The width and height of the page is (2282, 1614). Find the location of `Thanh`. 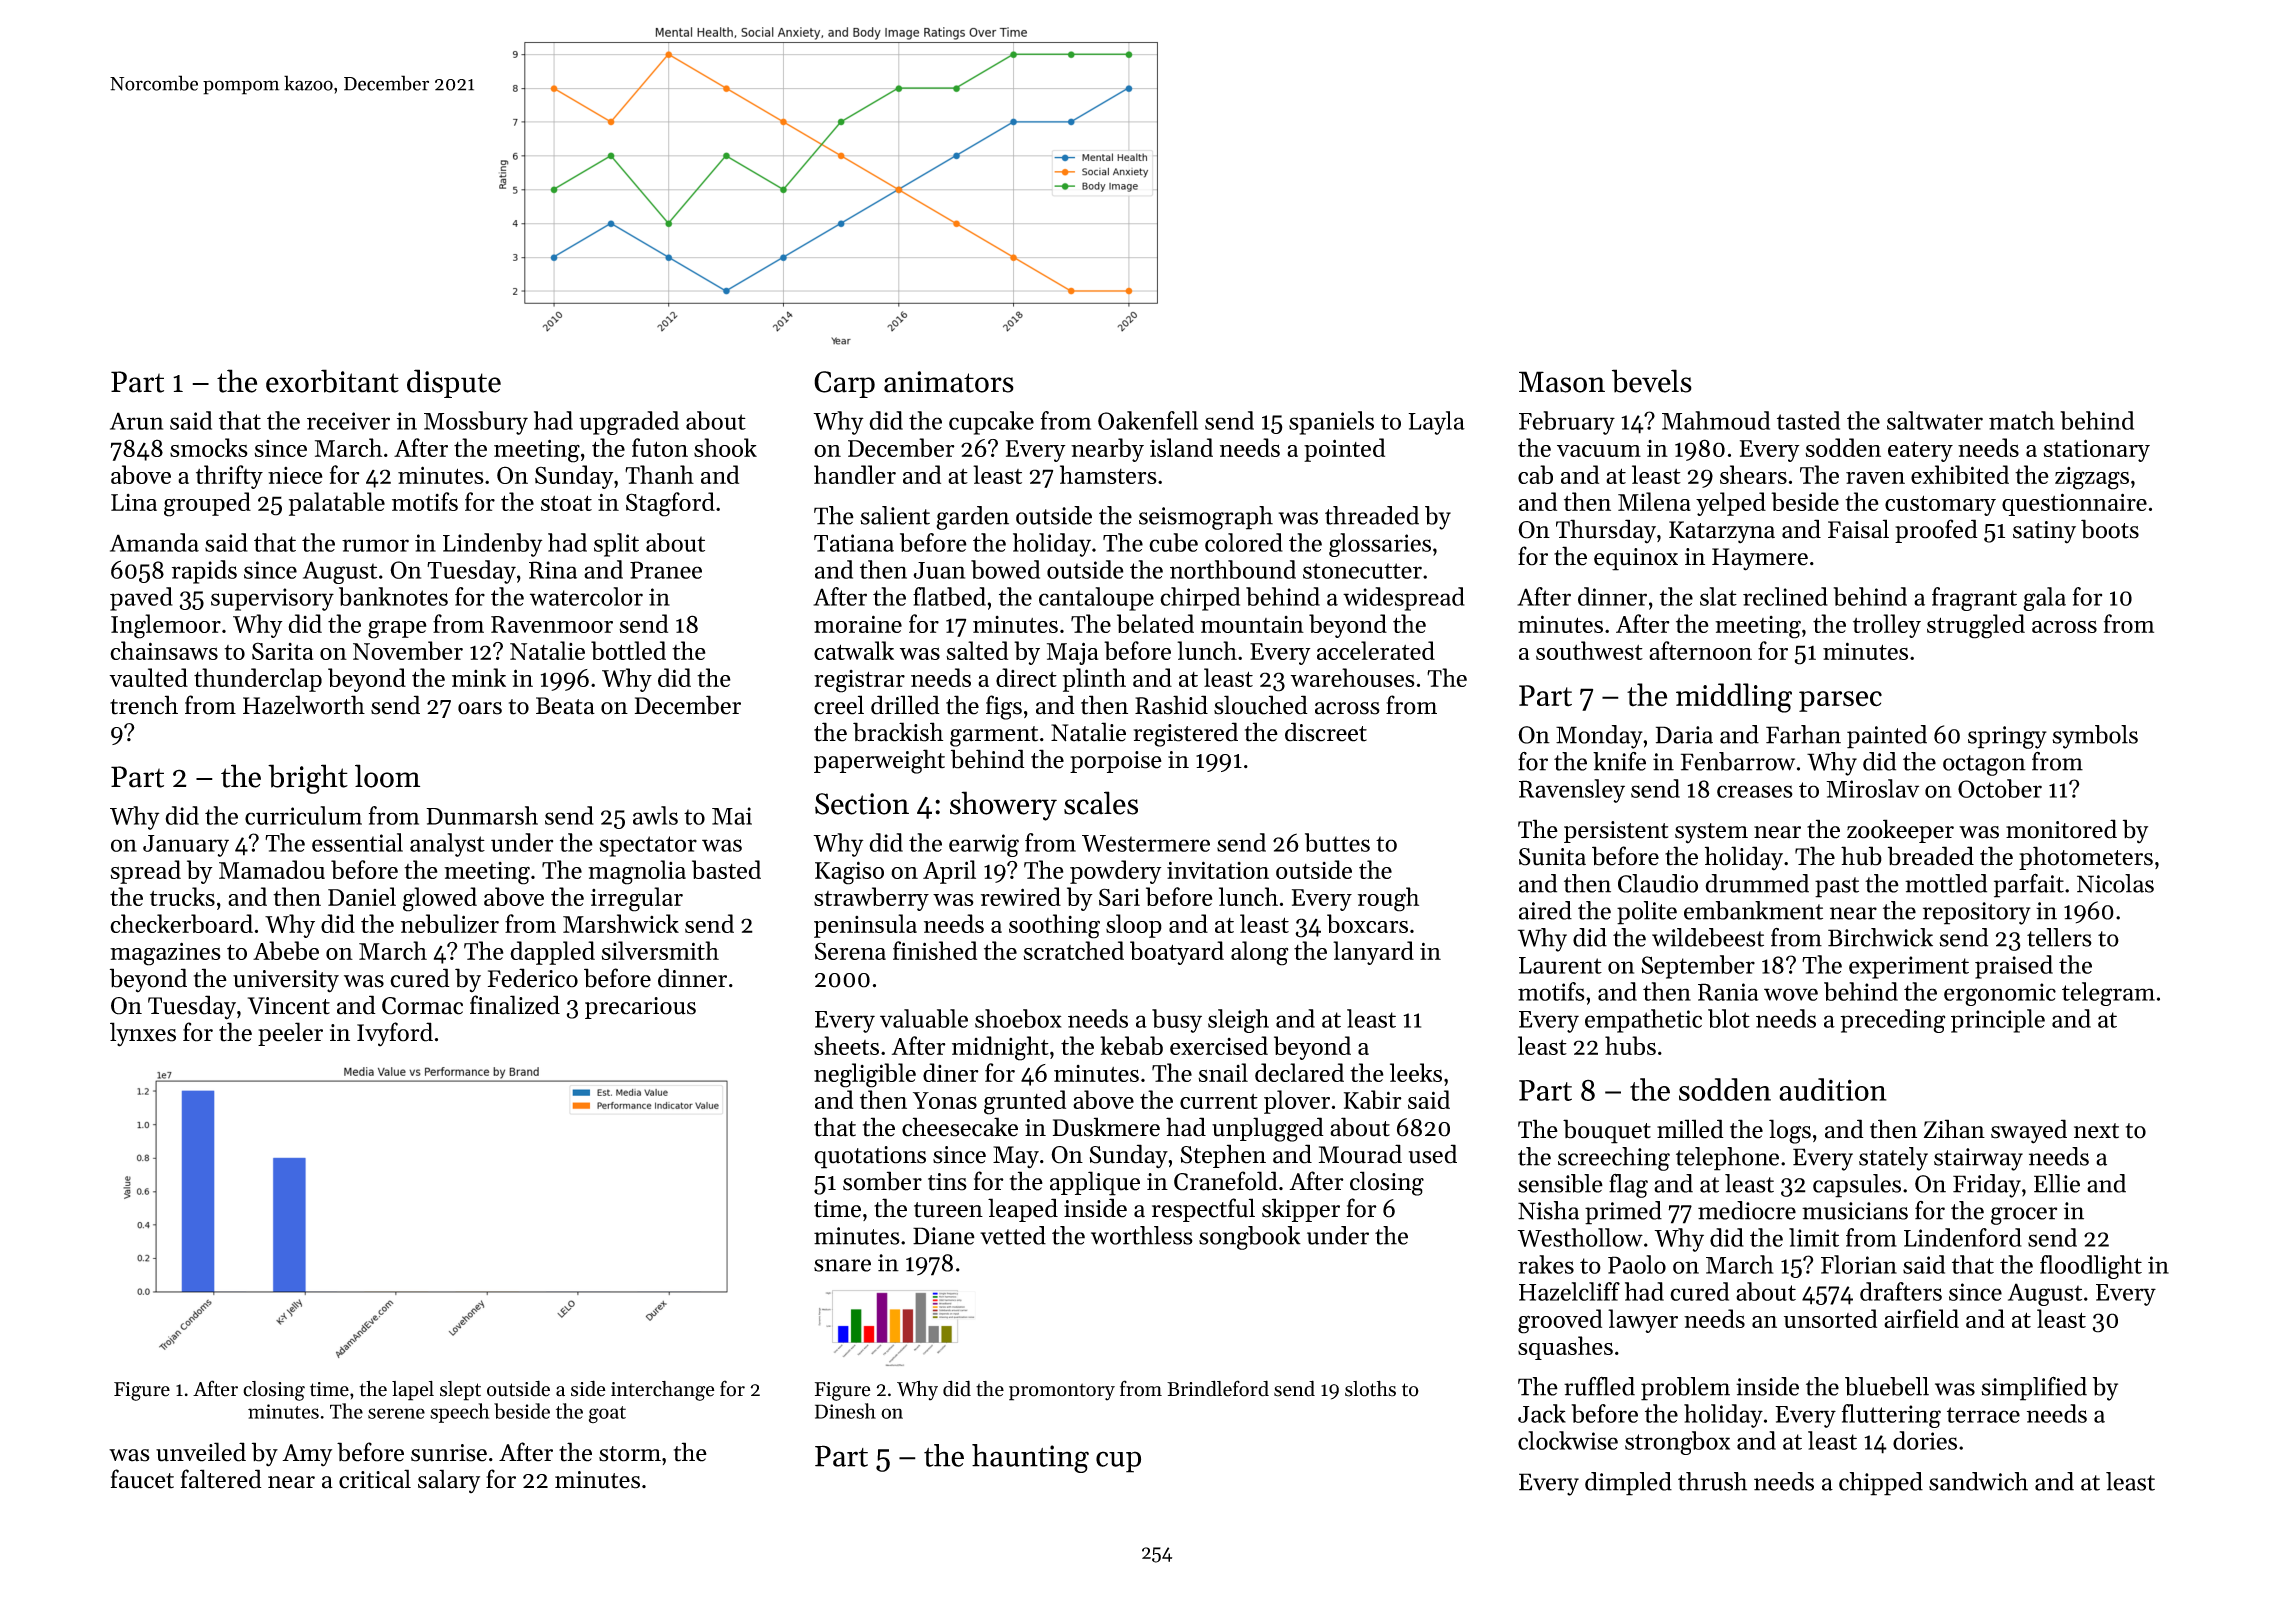

Thanh is located at coordinates (659, 474).
